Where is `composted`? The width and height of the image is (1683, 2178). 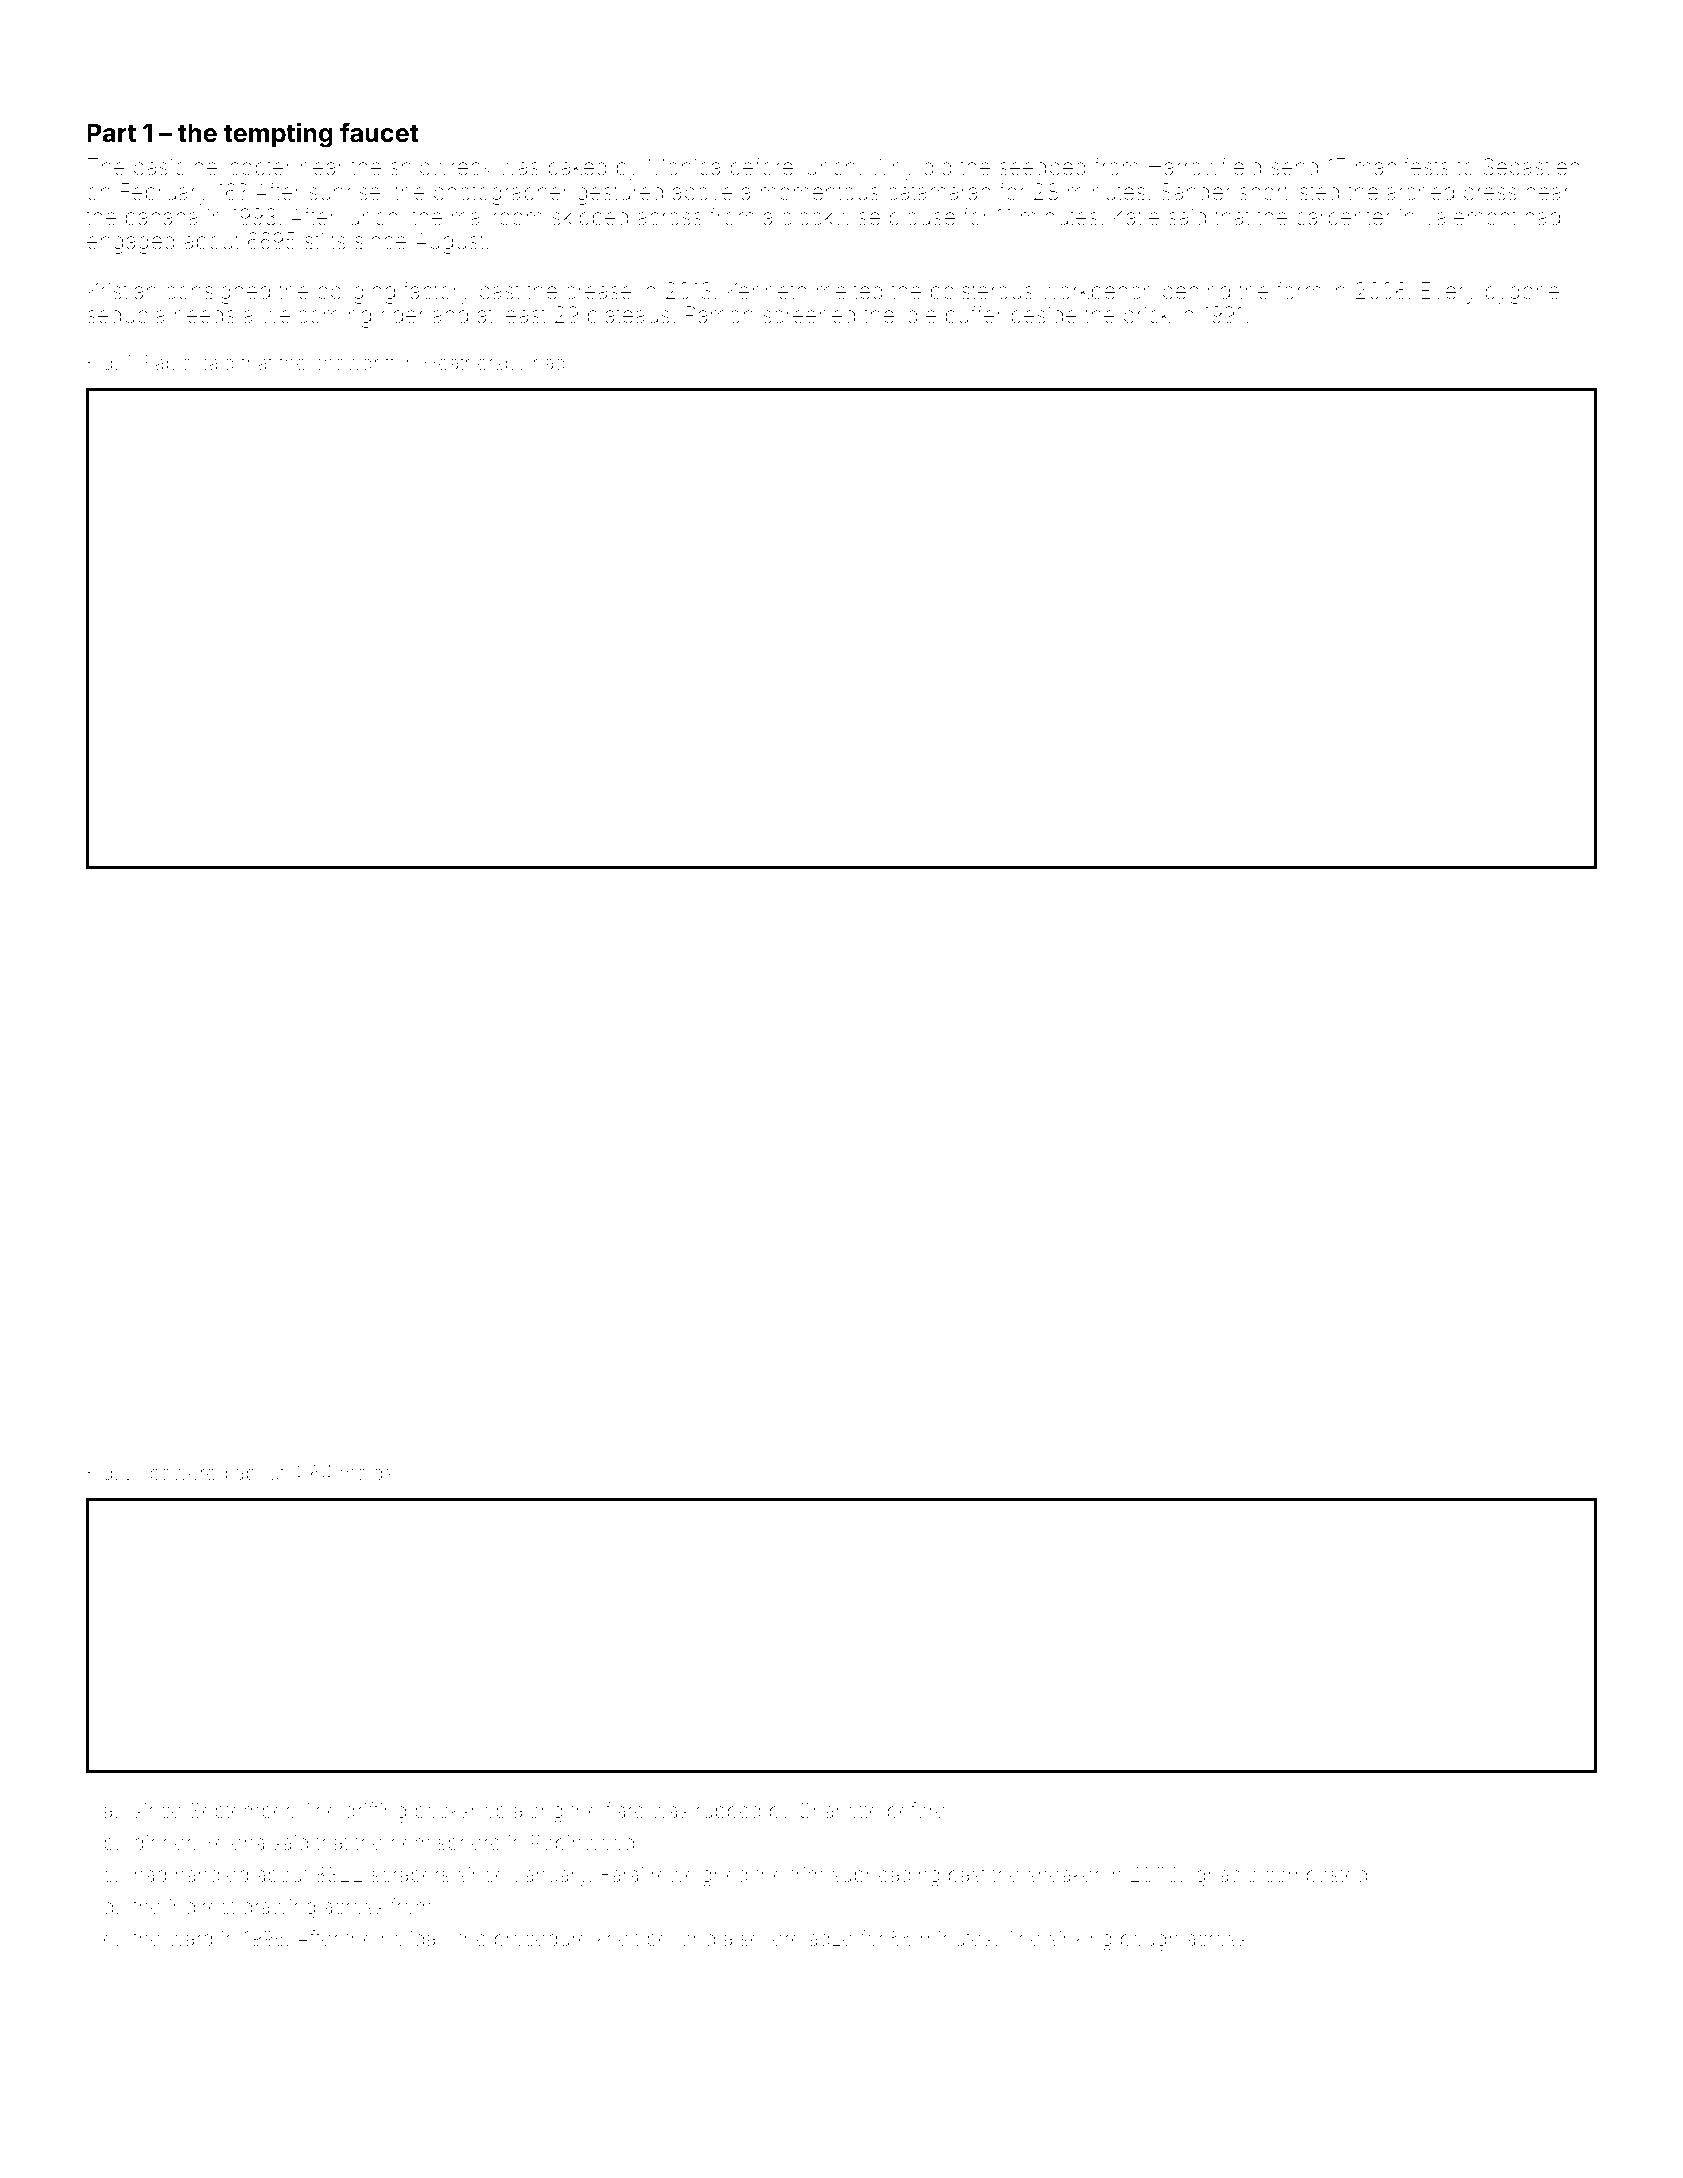
composted is located at coordinates (1316, 1876).
